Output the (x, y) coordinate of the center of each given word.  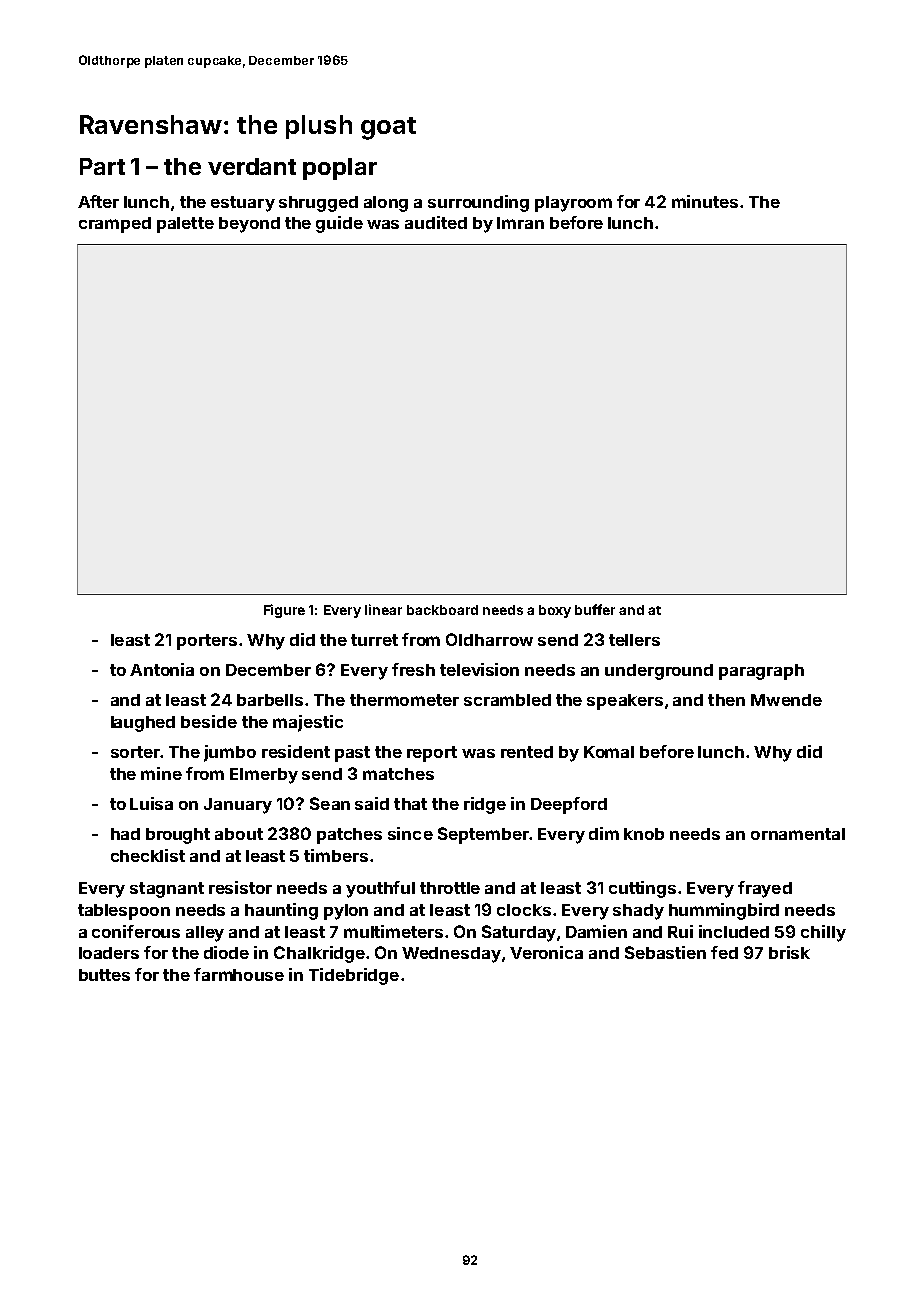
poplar (340, 169)
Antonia (162, 669)
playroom (573, 204)
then (726, 700)
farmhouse (239, 974)
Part (102, 166)
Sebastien (665, 952)
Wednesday (451, 955)
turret (374, 640)
